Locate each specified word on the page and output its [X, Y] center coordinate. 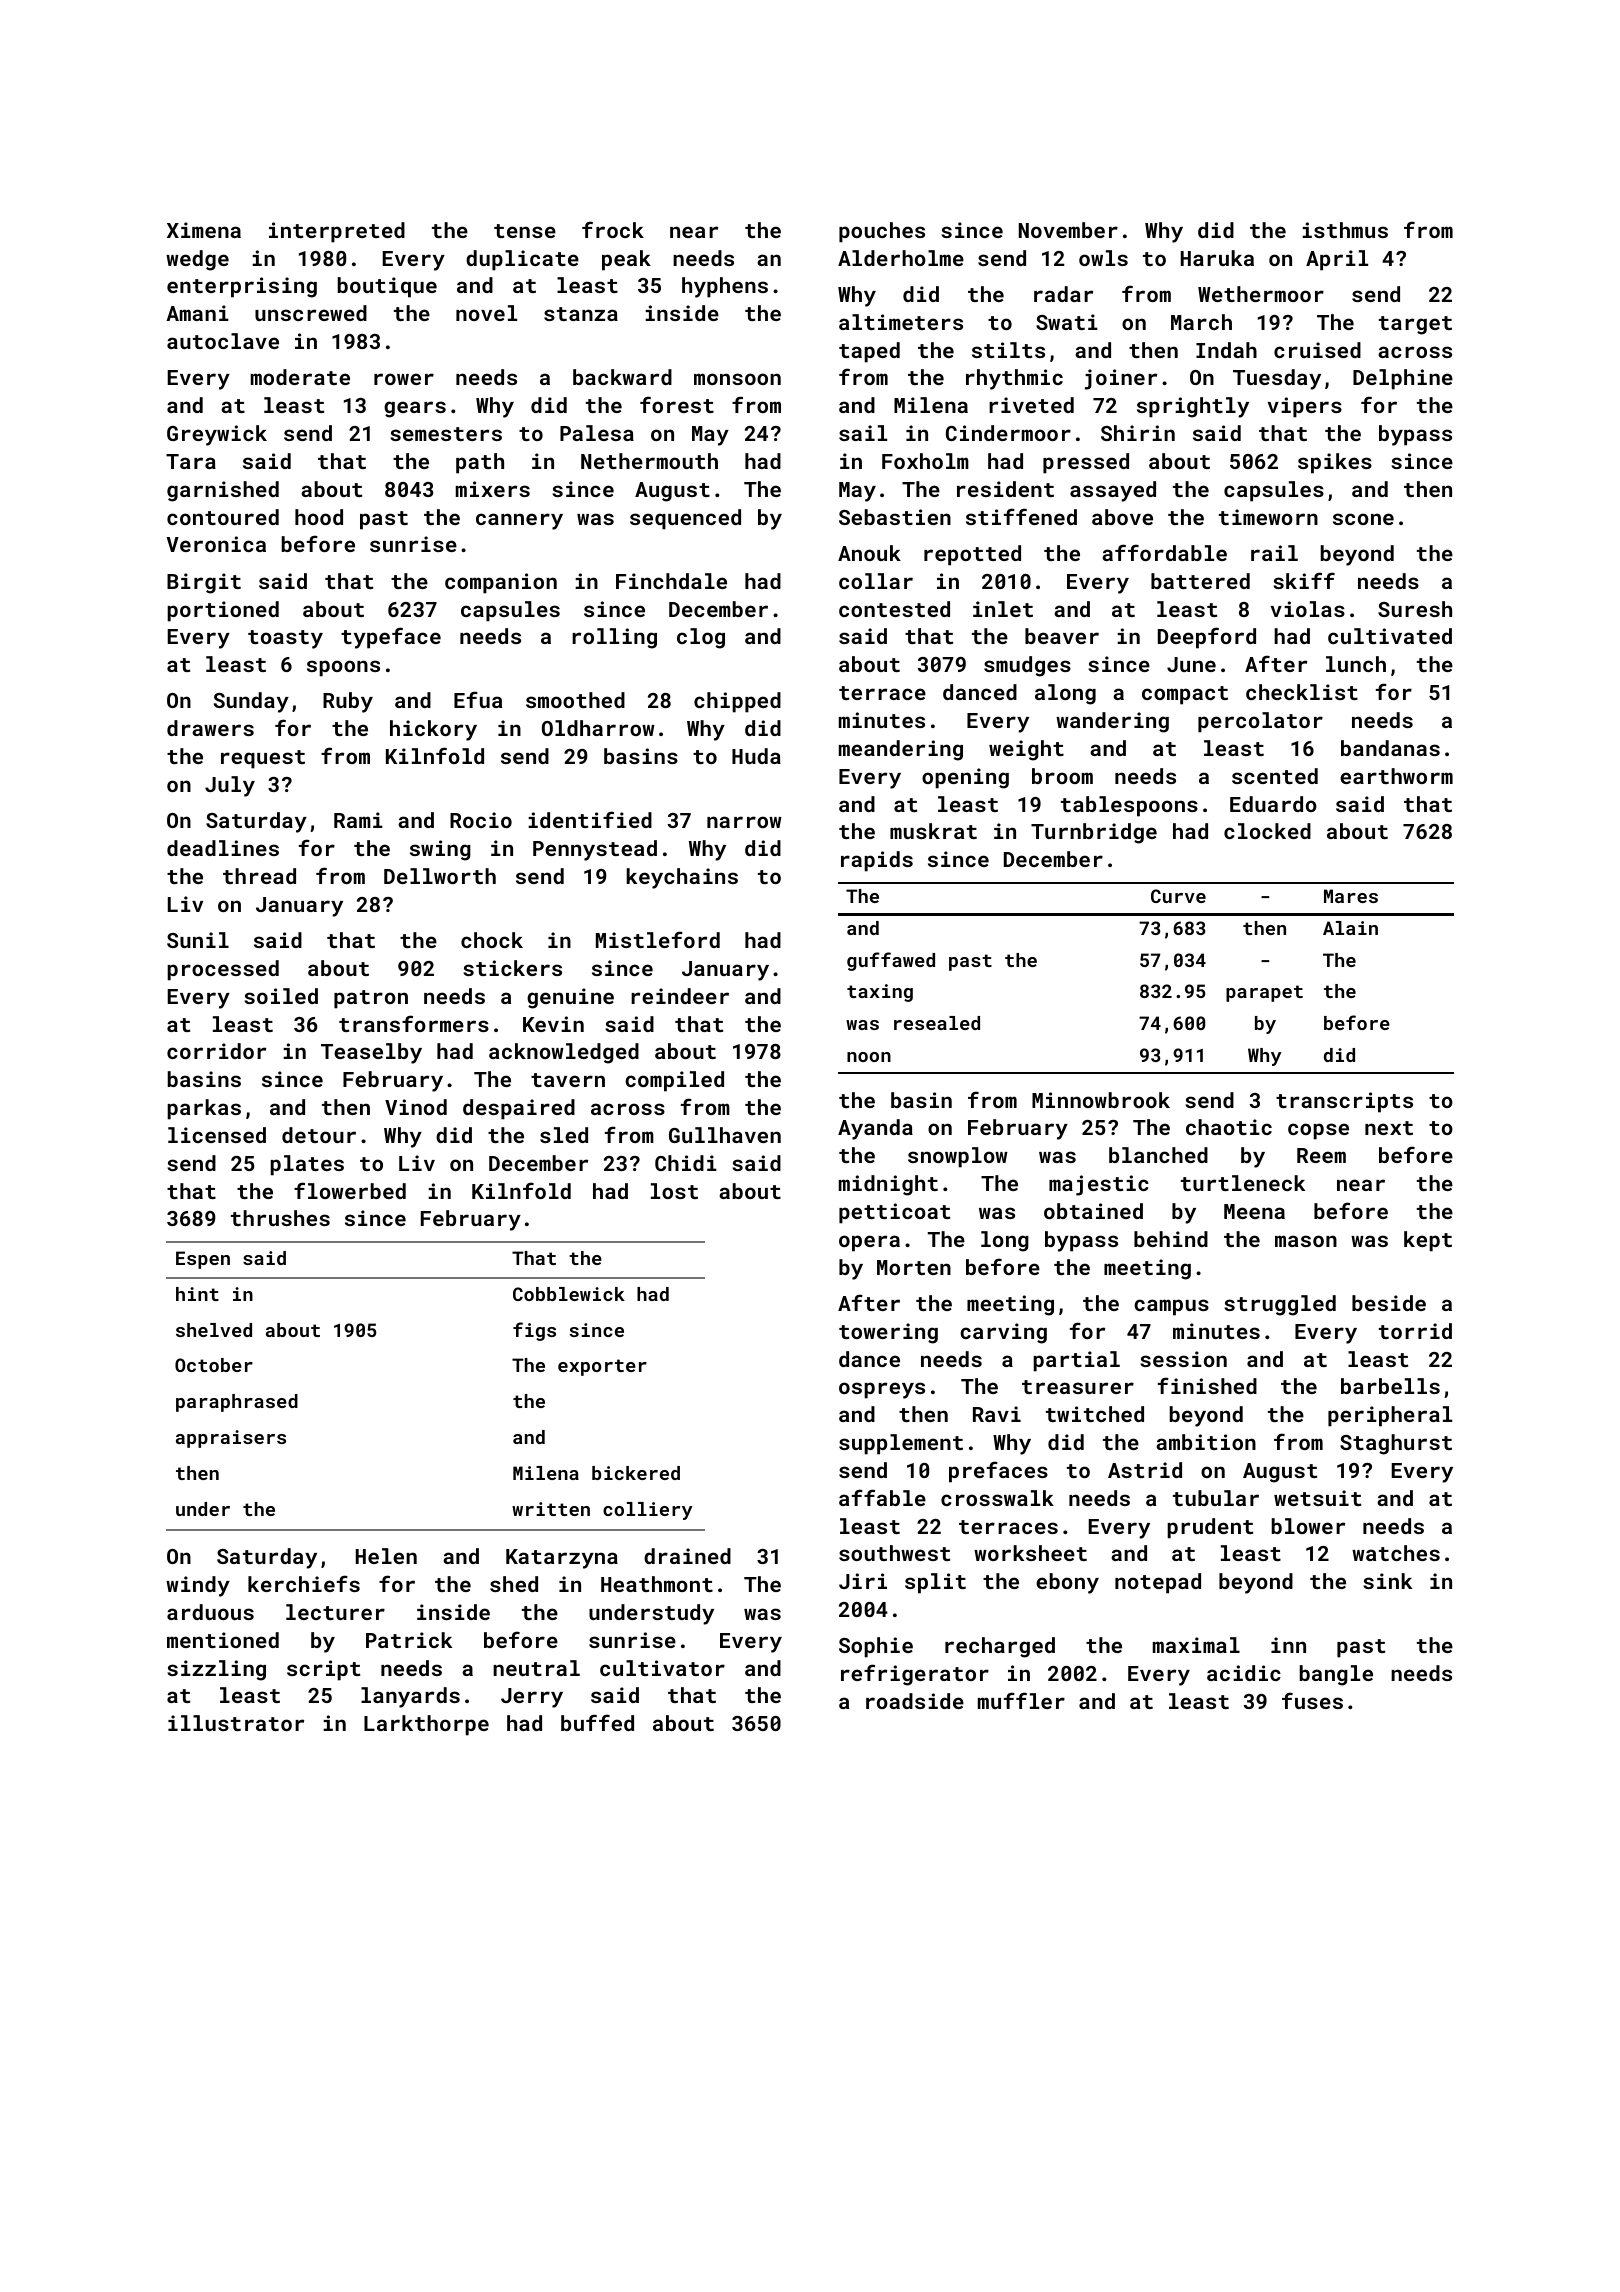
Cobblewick [569, 1294]
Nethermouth [649, 461]
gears [415, 409]
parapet [1264, 993]
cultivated [1390, 636]
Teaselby [371, 1053]
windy [198, 1586]
